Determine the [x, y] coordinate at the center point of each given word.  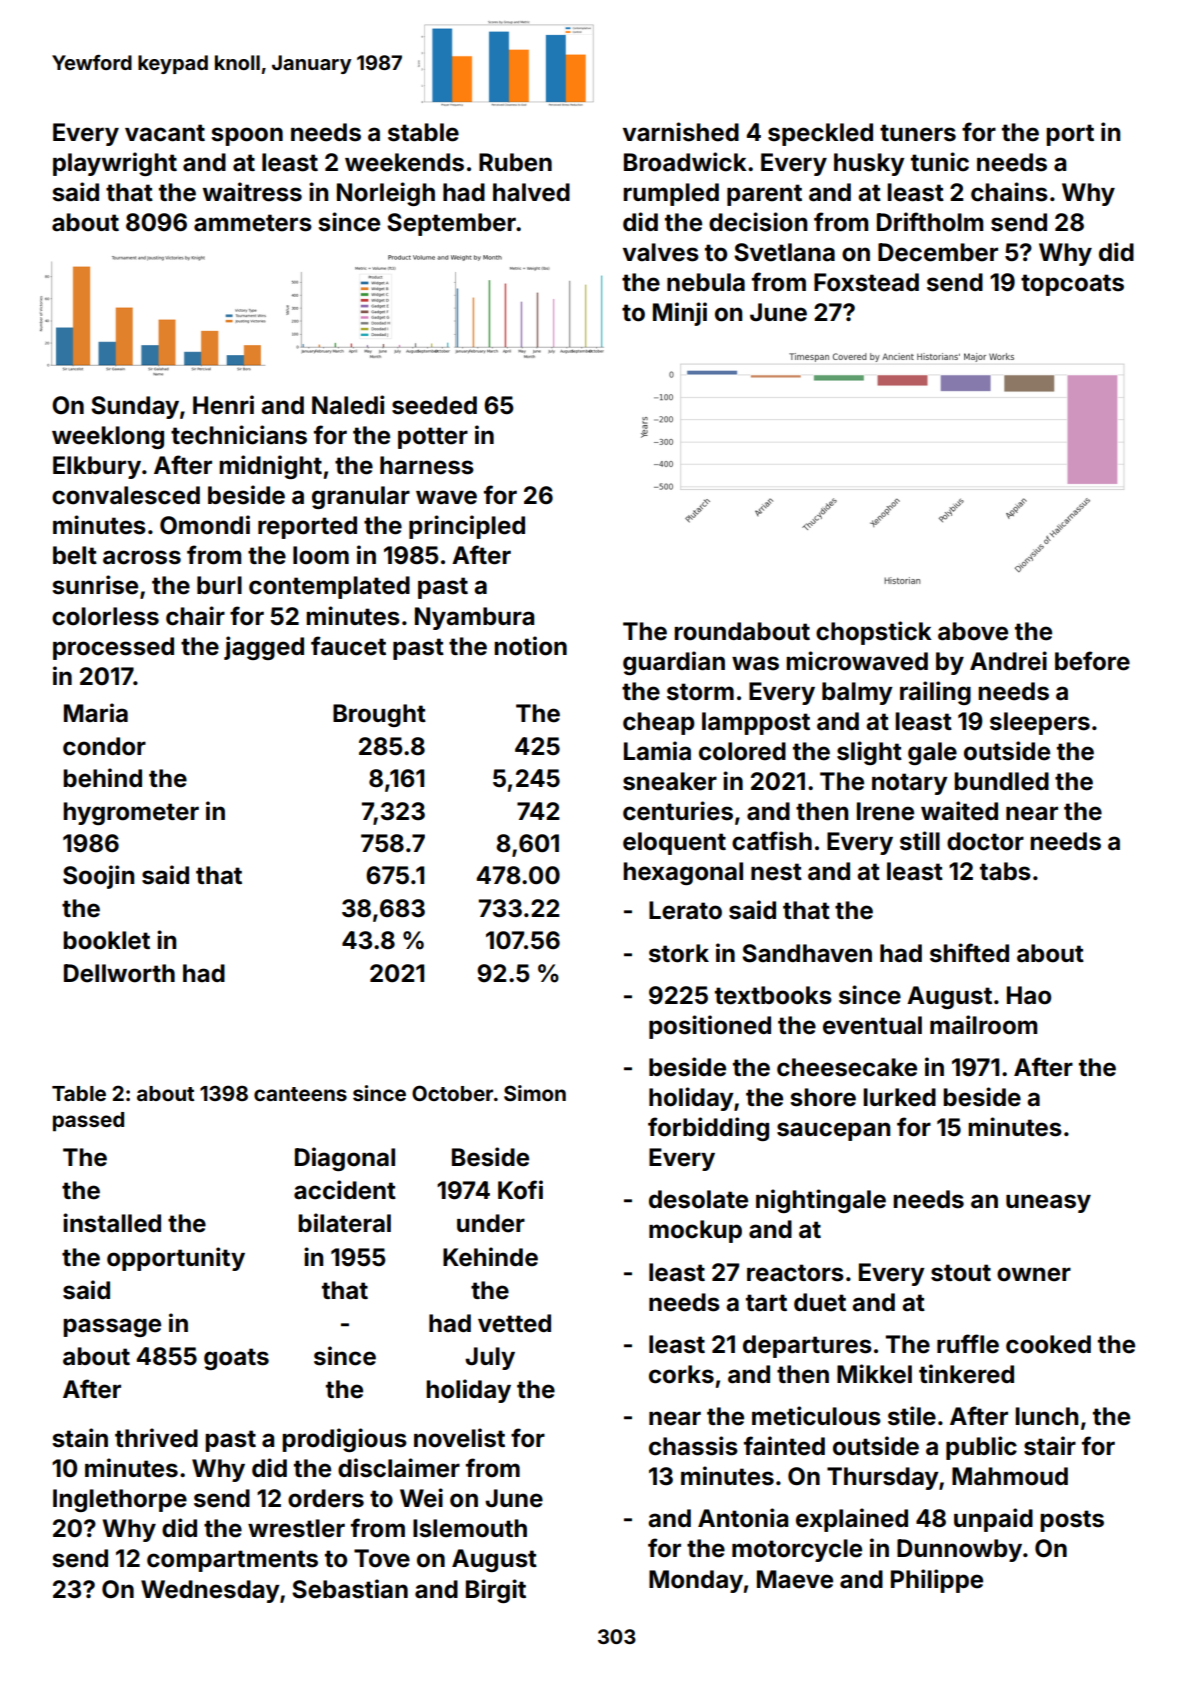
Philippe [937, 1581]
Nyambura [474, 618]
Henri [223, 405]
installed [112, 1223]
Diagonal [345, 1159]
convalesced [126, 495]
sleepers [1040, 723]
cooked [1048, 1344]
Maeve [795, 1579]
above [973, 631]
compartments [232, 1561]
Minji [680, 314]
